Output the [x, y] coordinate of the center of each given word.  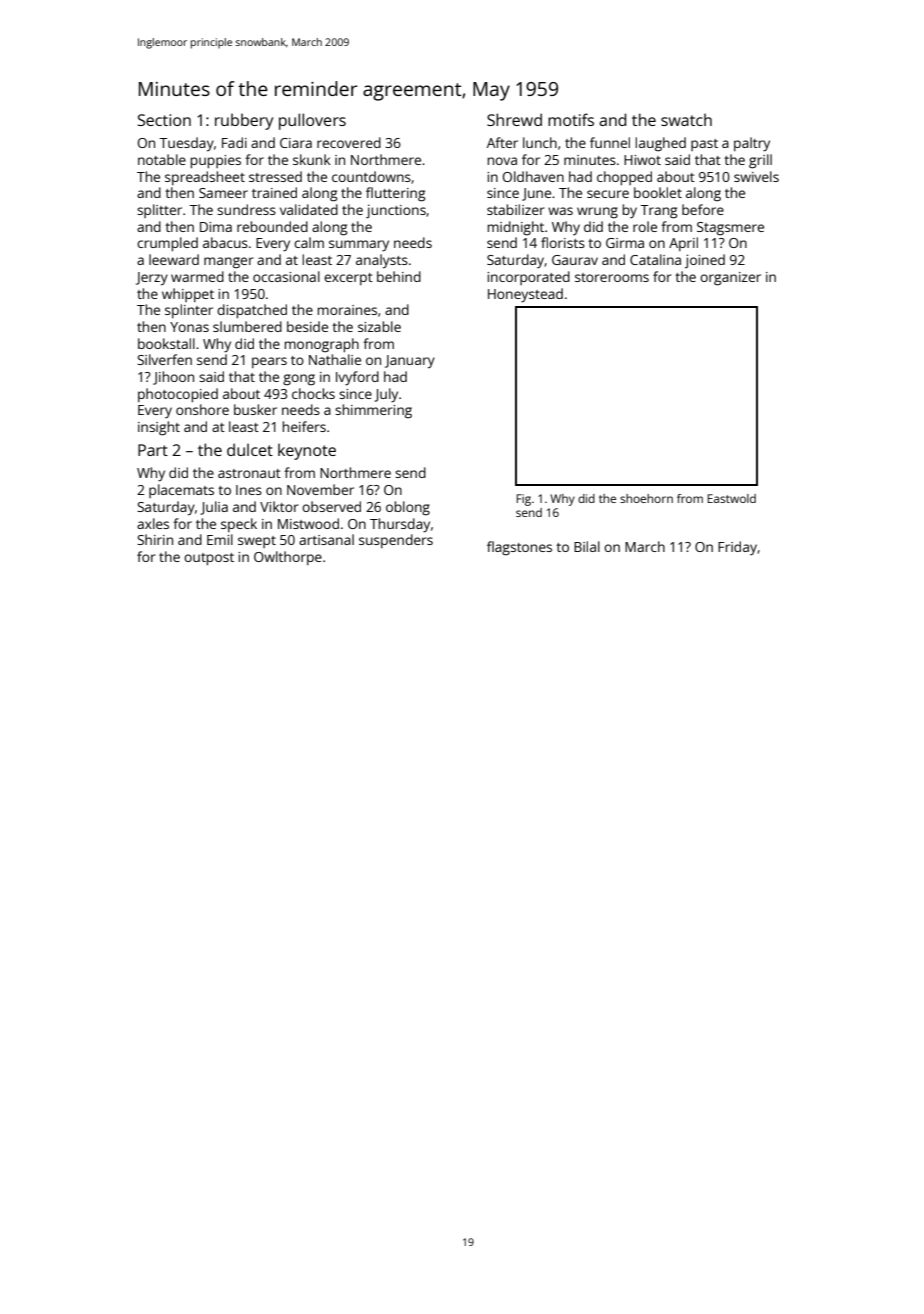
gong [299, 380]
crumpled [167, 244]
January [410, 362]
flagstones [519, 548]
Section [164, 120]
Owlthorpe [288, 558]
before [703, 209]
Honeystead [525, 295]
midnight [516, 228]
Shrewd [514, 119]
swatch [686, 119]
